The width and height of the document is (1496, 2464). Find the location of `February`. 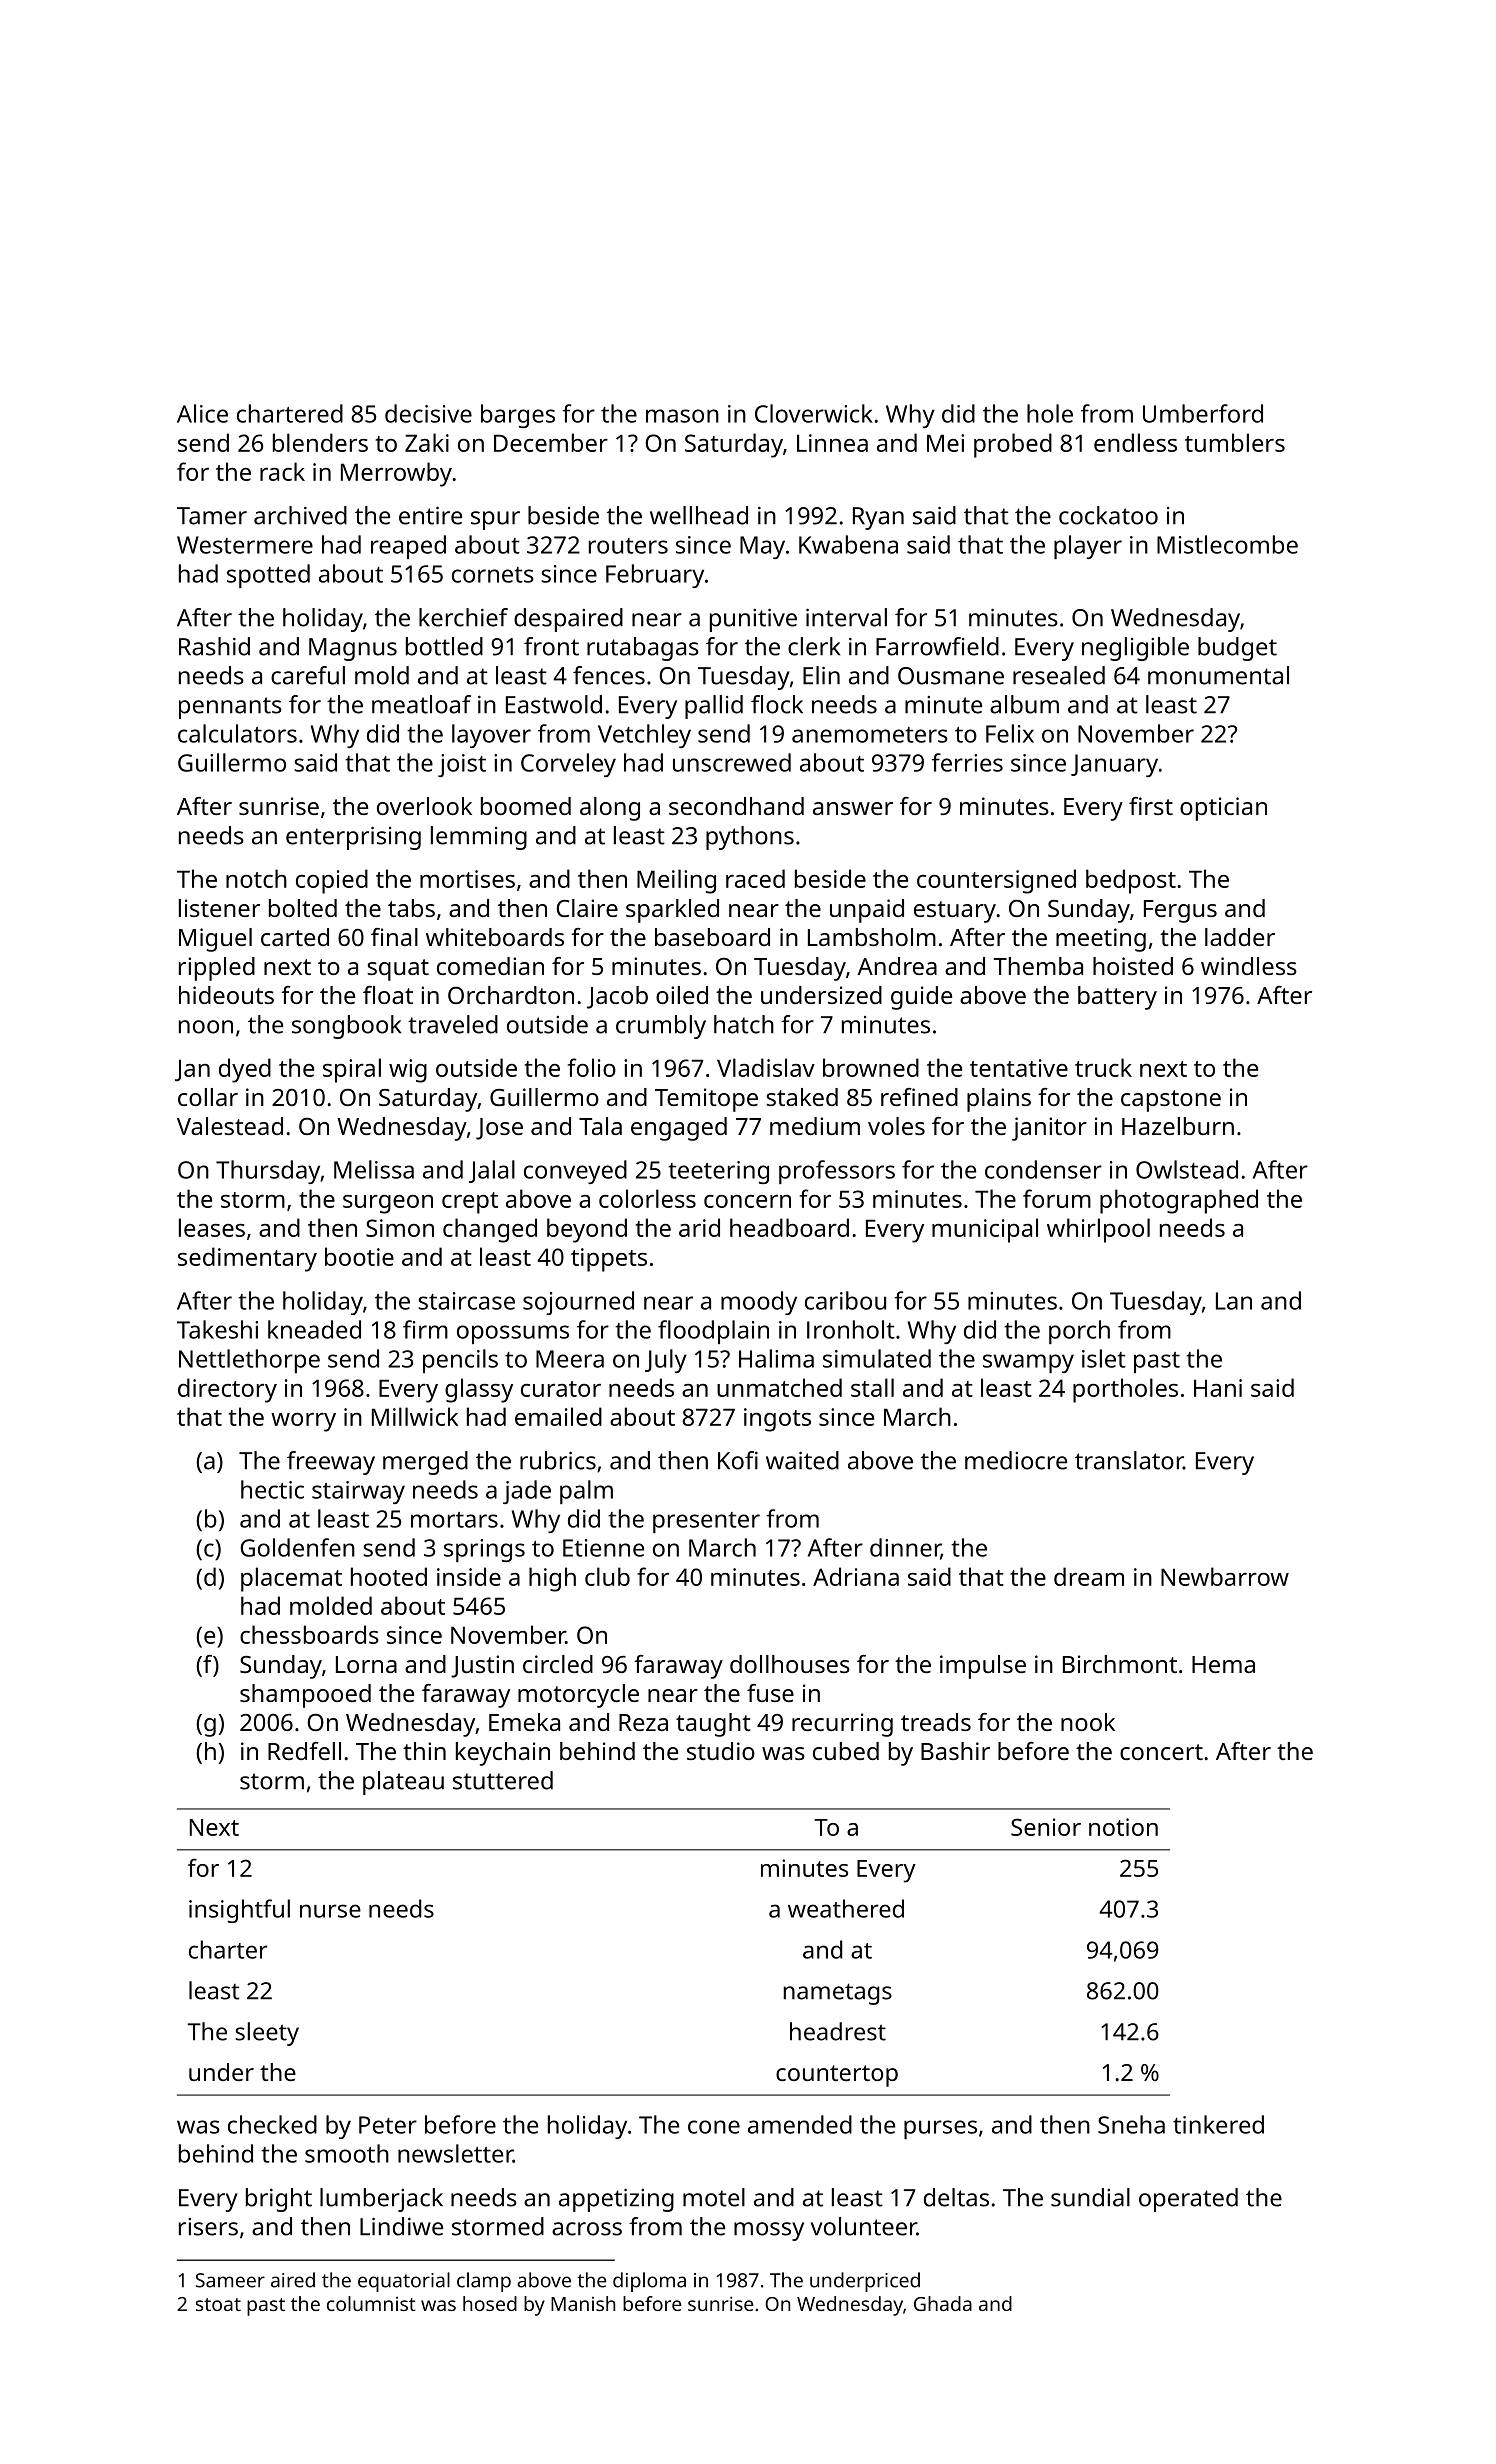

February is located at coordinates (655, 576).
